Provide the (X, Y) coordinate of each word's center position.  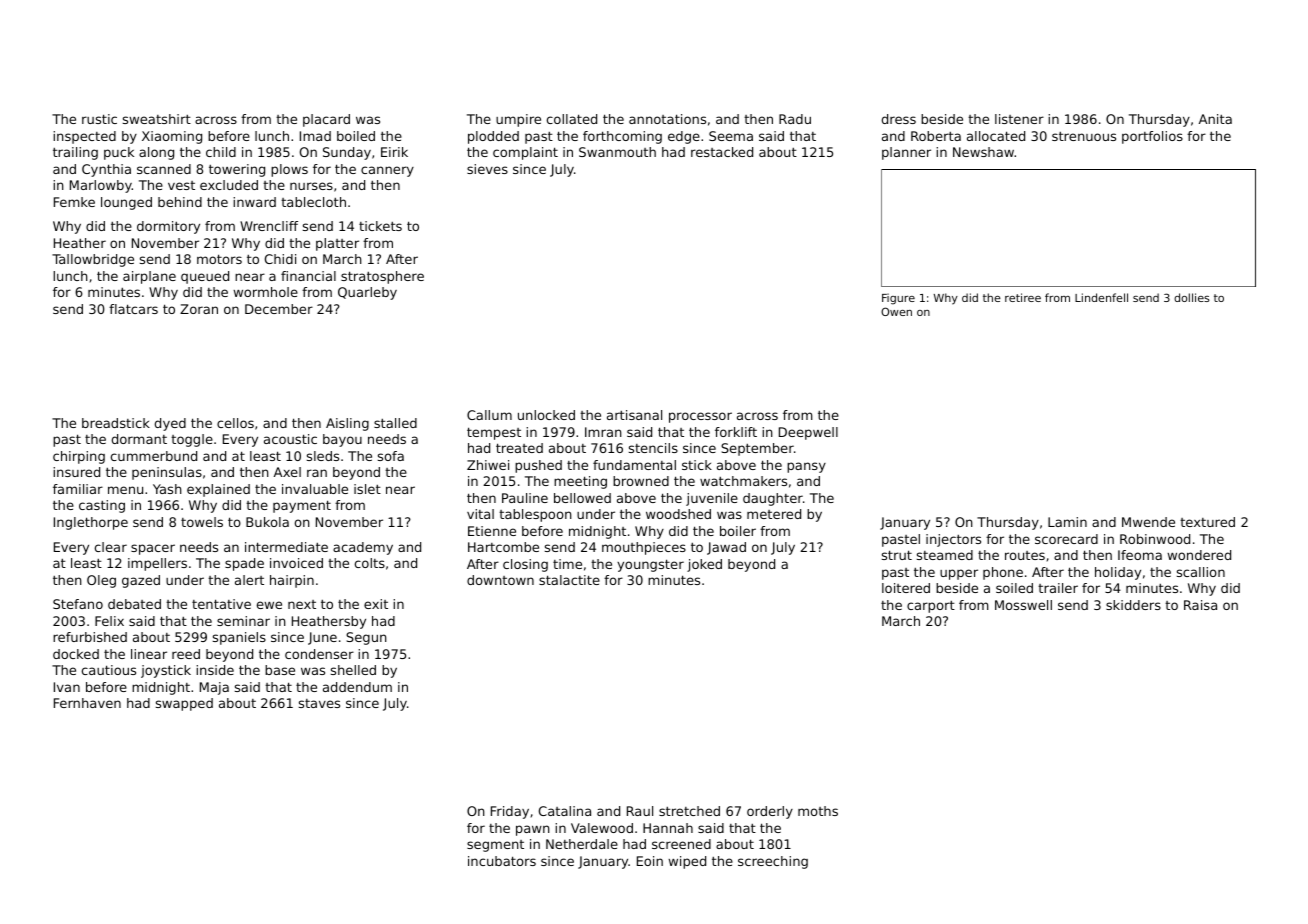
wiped (687, 862)
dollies (1191, 297)
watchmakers (743, 481)
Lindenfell (1101, 297)
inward (254, 202)
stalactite (569, 580)
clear (111, 547)
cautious (109, 670)
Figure (898, 299)
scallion (1201, 572)
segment (495, 846)
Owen (896, 311)
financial (308, 276)
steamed (945, 555)
